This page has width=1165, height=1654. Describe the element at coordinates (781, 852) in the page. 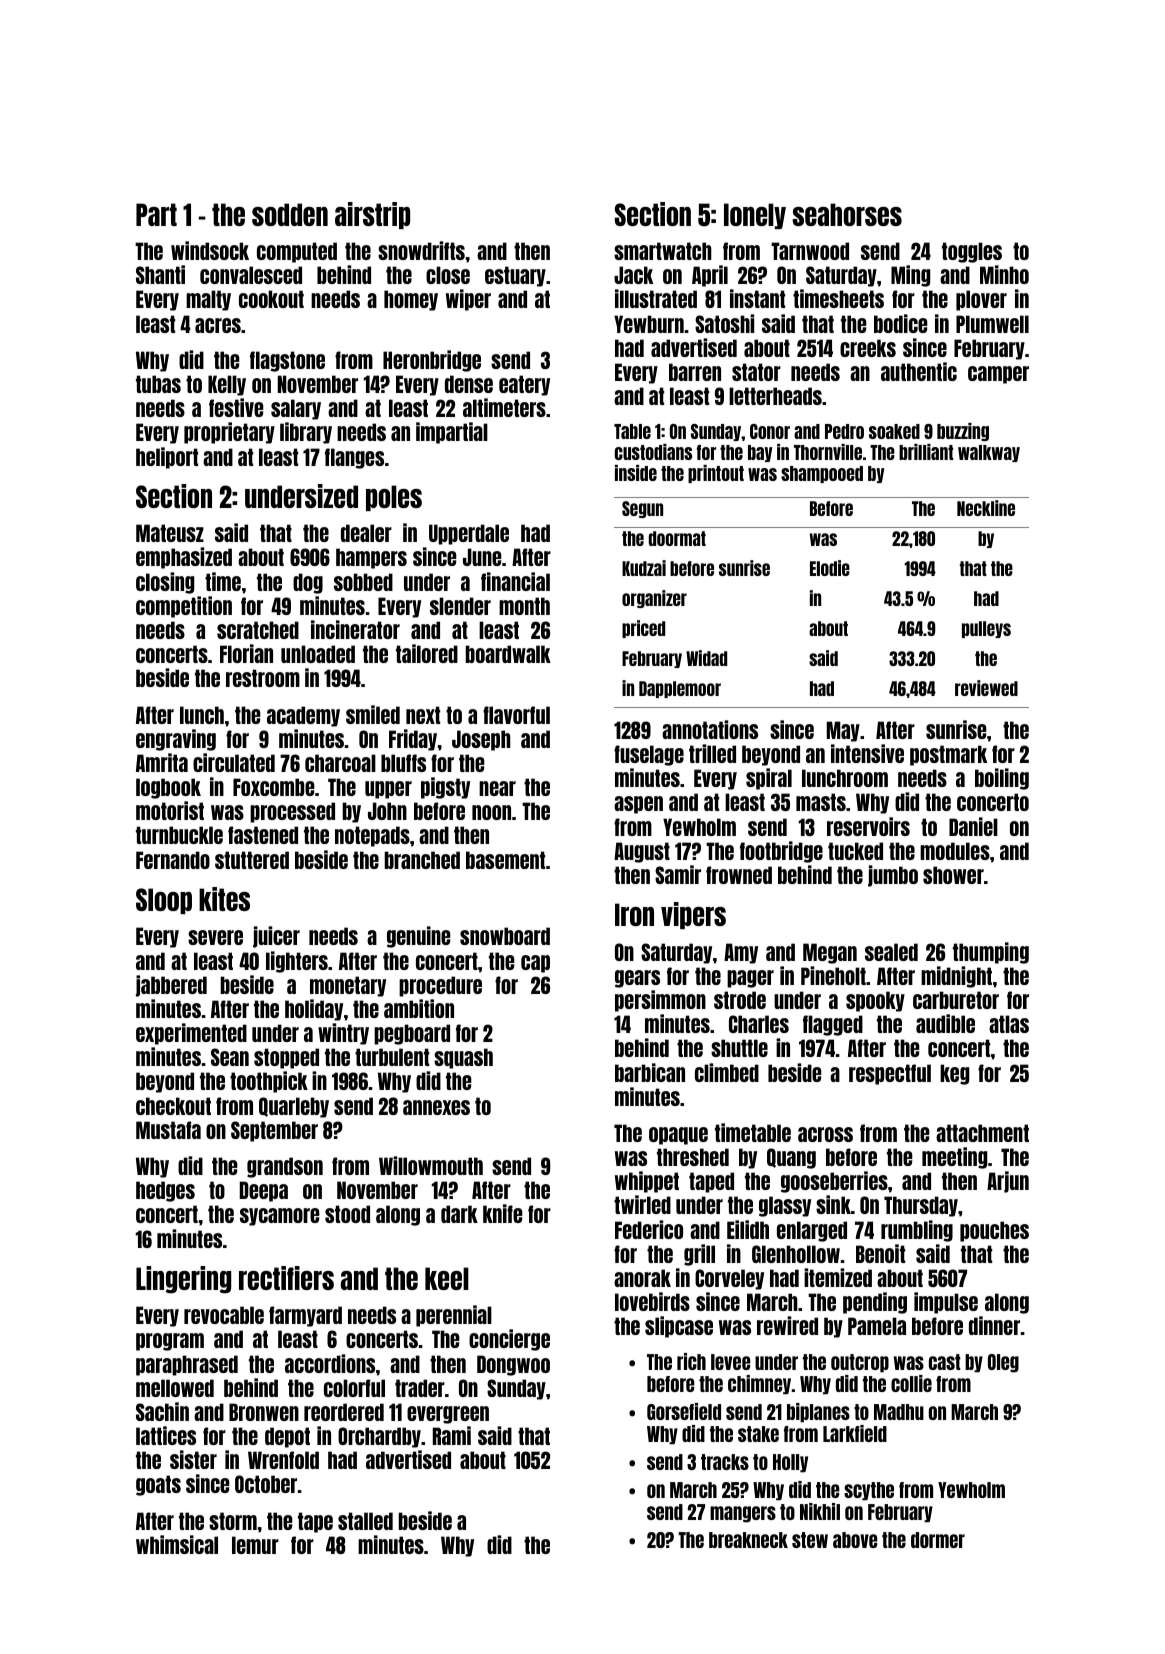

I see `footbridge` at that location.
